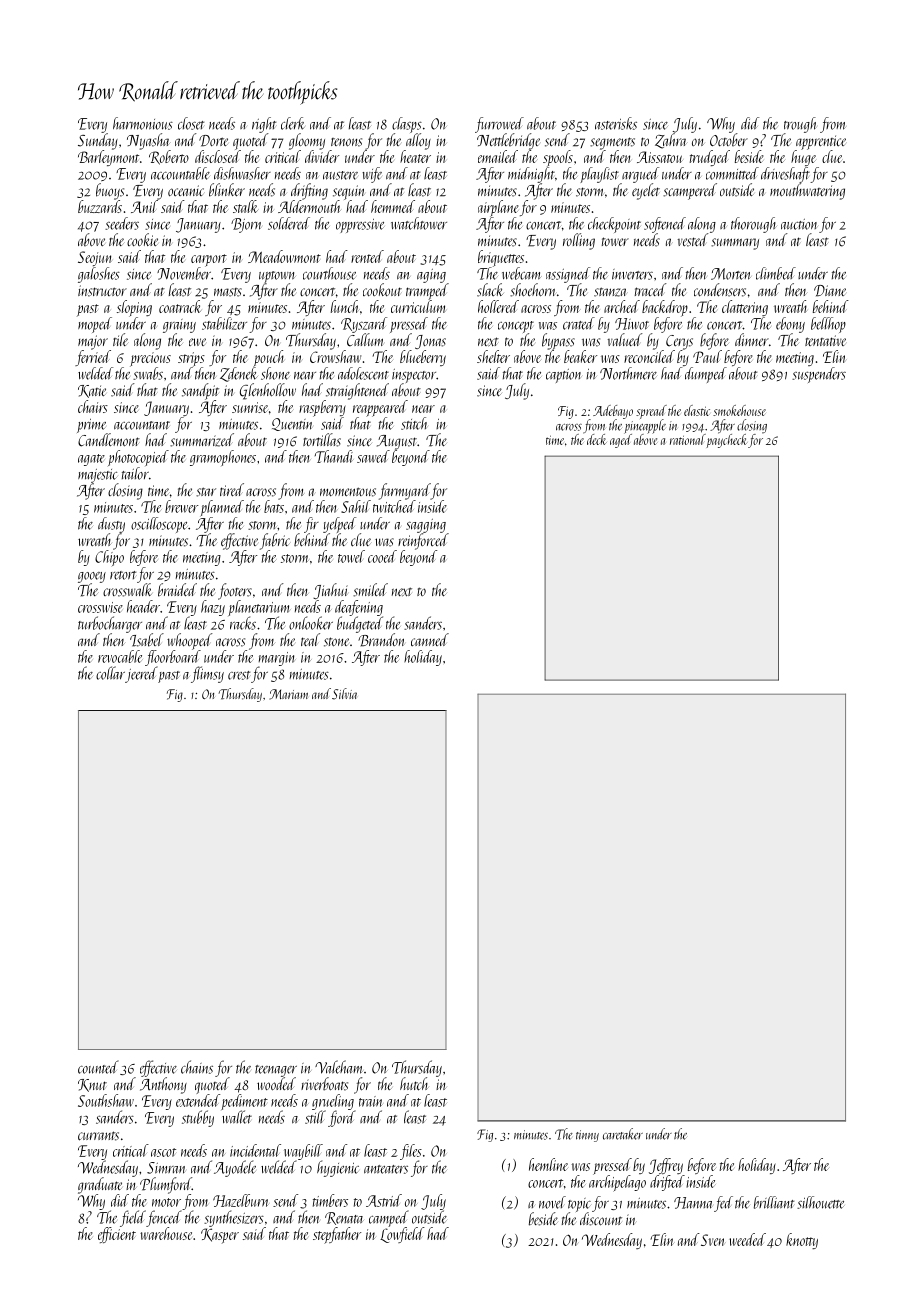  I want to click on furrowed, so click(499, 125).
